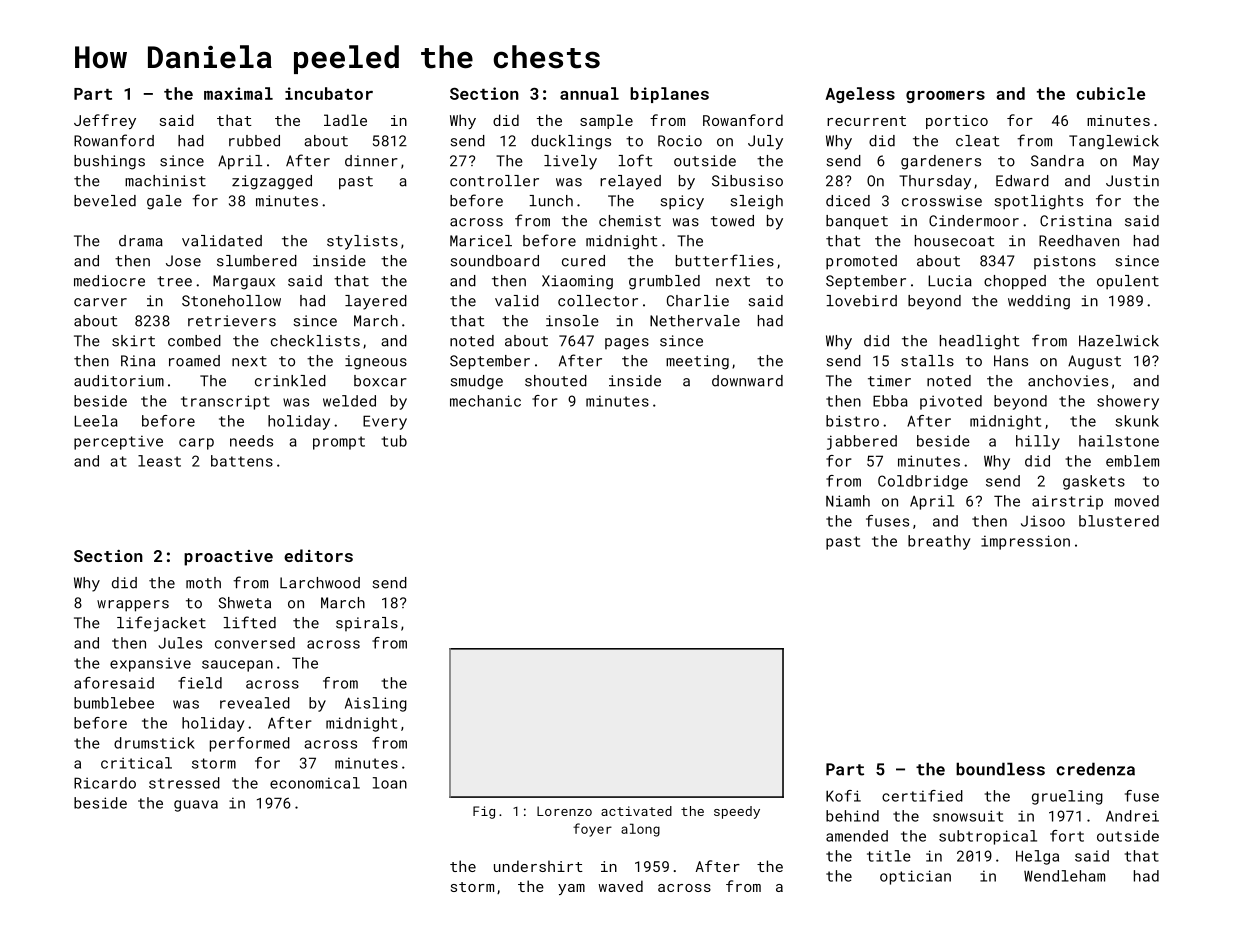  I want to click on proactive, so click(228, 558).
